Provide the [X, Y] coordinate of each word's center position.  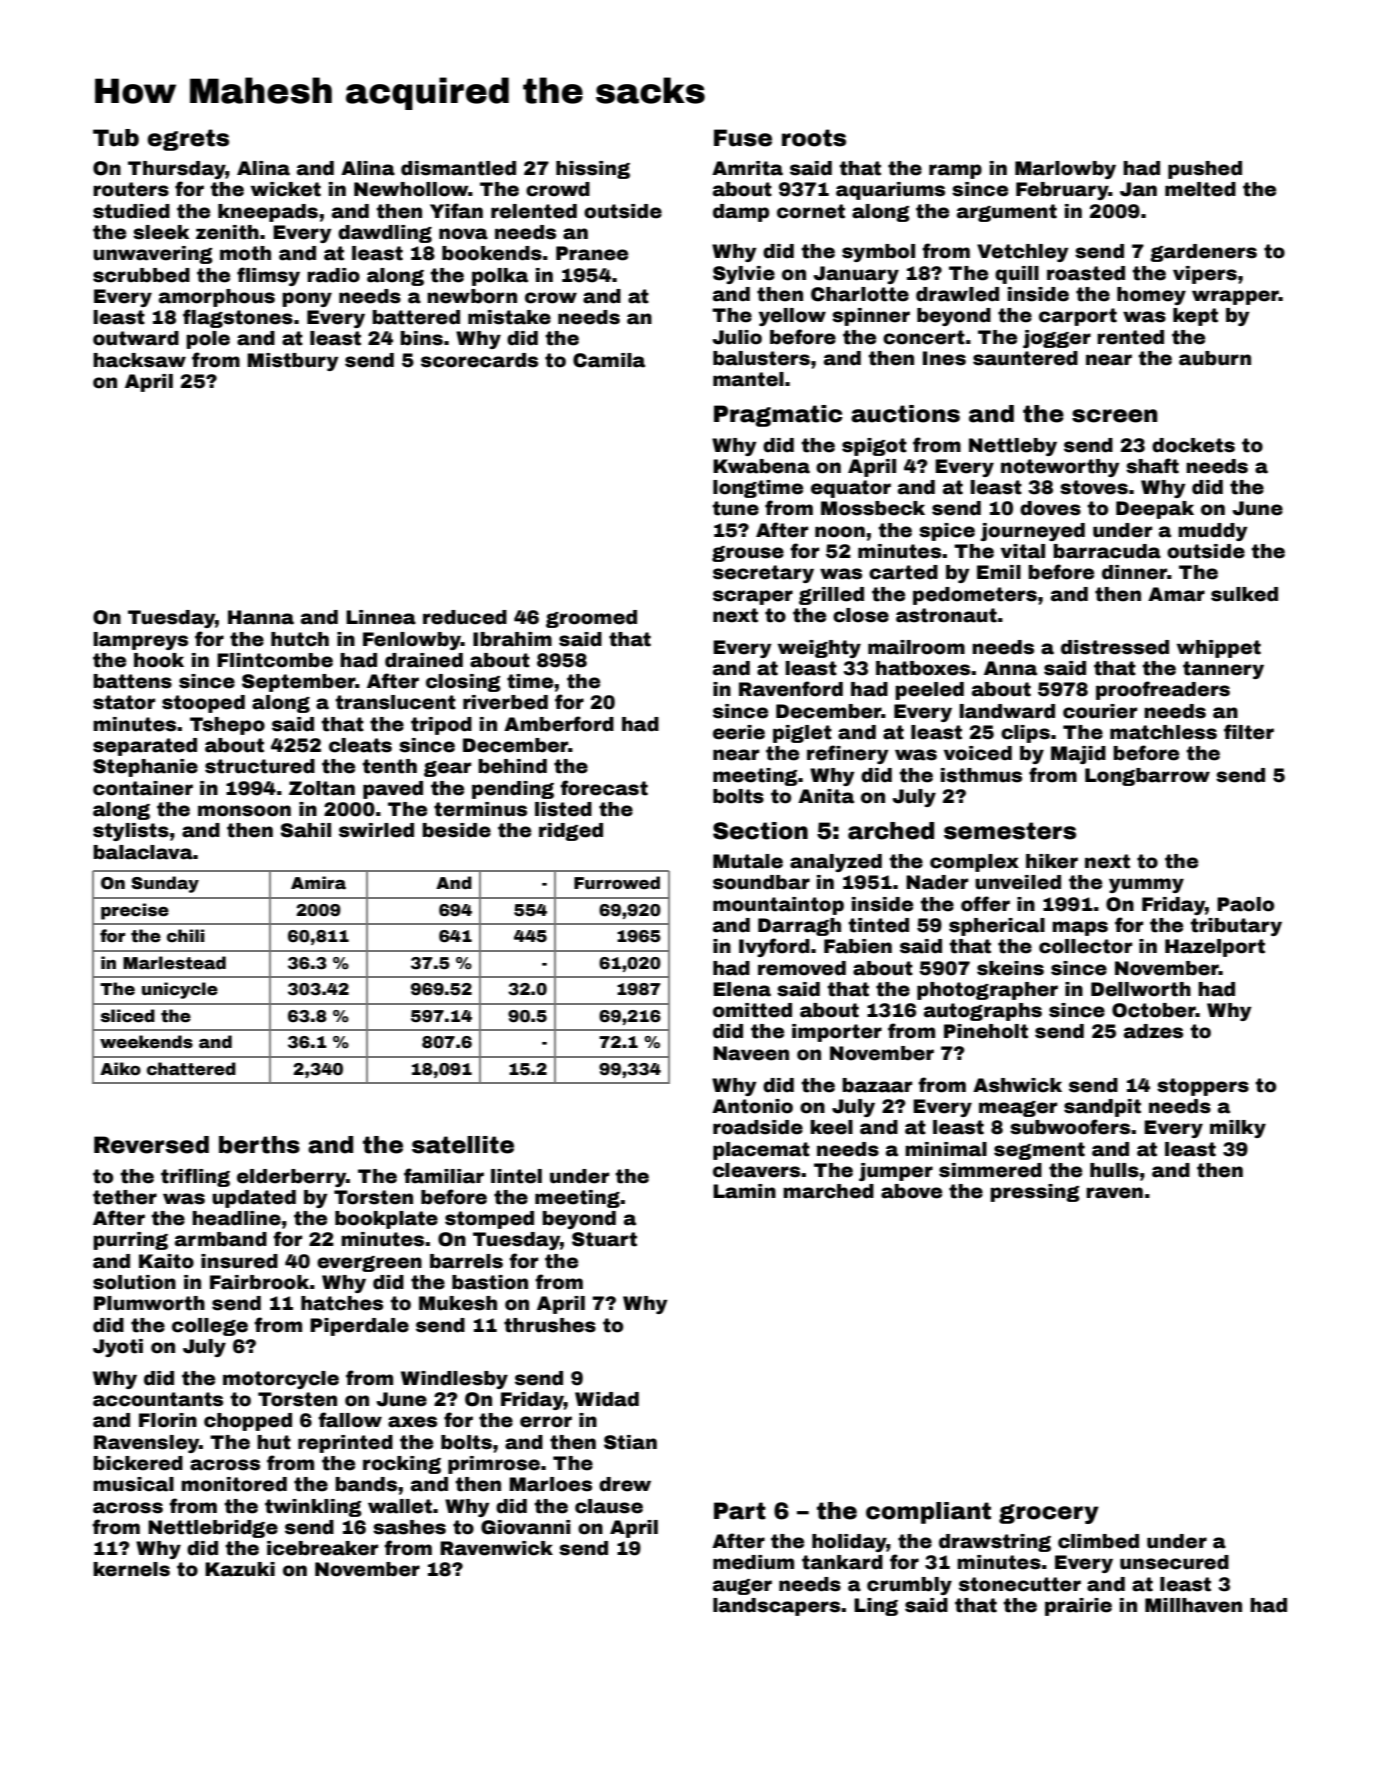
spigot [874, 447]
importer [837, 1033]
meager [1018, 1109]
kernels [131, 1569]
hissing [593, 170]
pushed [1205, 170]
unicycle [180, 990]
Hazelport [1215, 948]
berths [259, 1145]
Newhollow [411, 189]
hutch [300, 639]
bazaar [877, 1085]
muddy [1212, 532]
